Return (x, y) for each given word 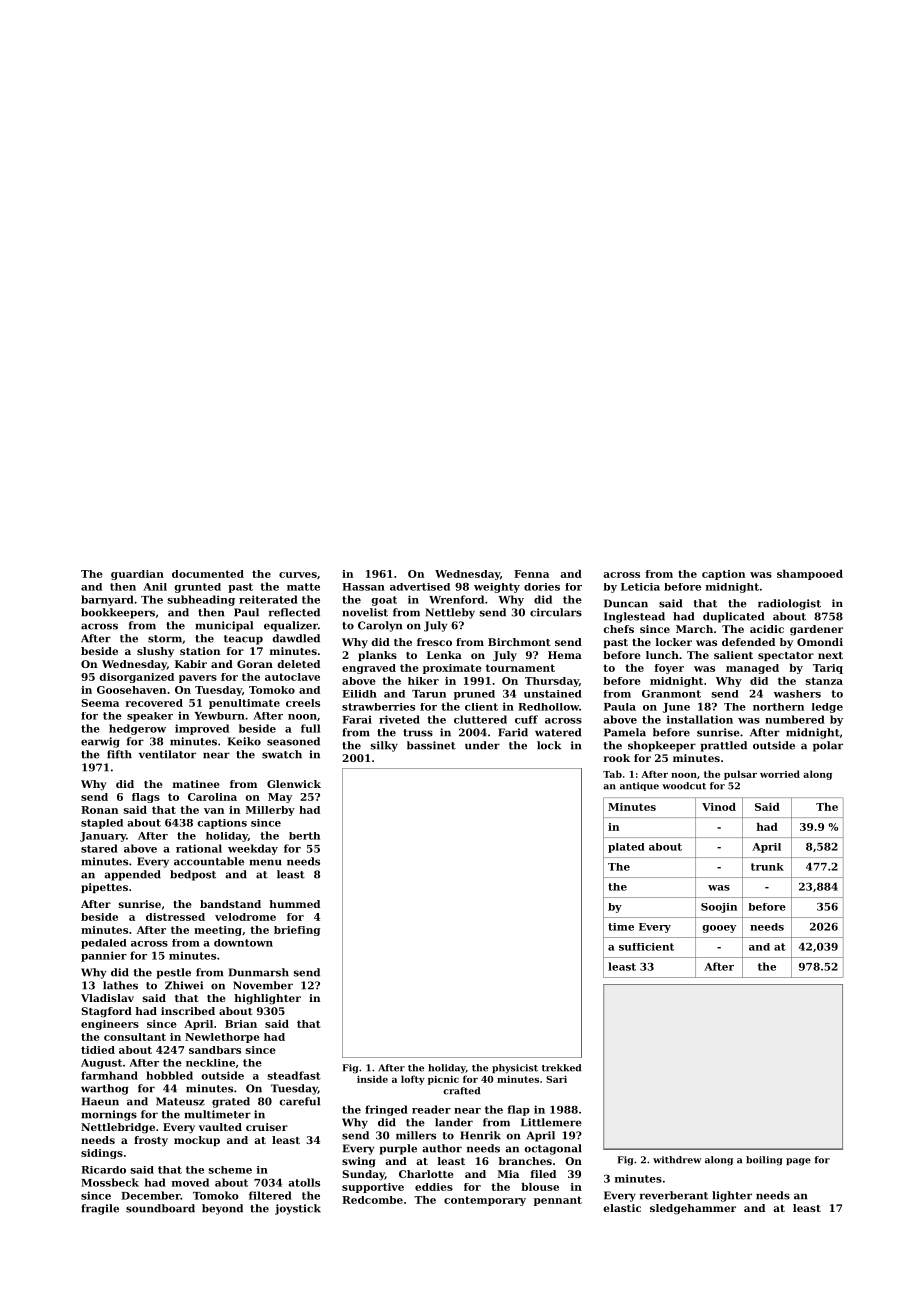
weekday (253, 849)
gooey (719, 929)
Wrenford (456, 599)
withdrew (677, 1160)
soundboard (160, 1208)
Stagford (106, 1012)
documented (208, 574)
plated (626, 848)
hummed (294, 904)
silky (384, 746)
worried (780, 774)
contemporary (485, 1201)
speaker (150, 717)
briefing (297, 931)
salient (733, 655)
